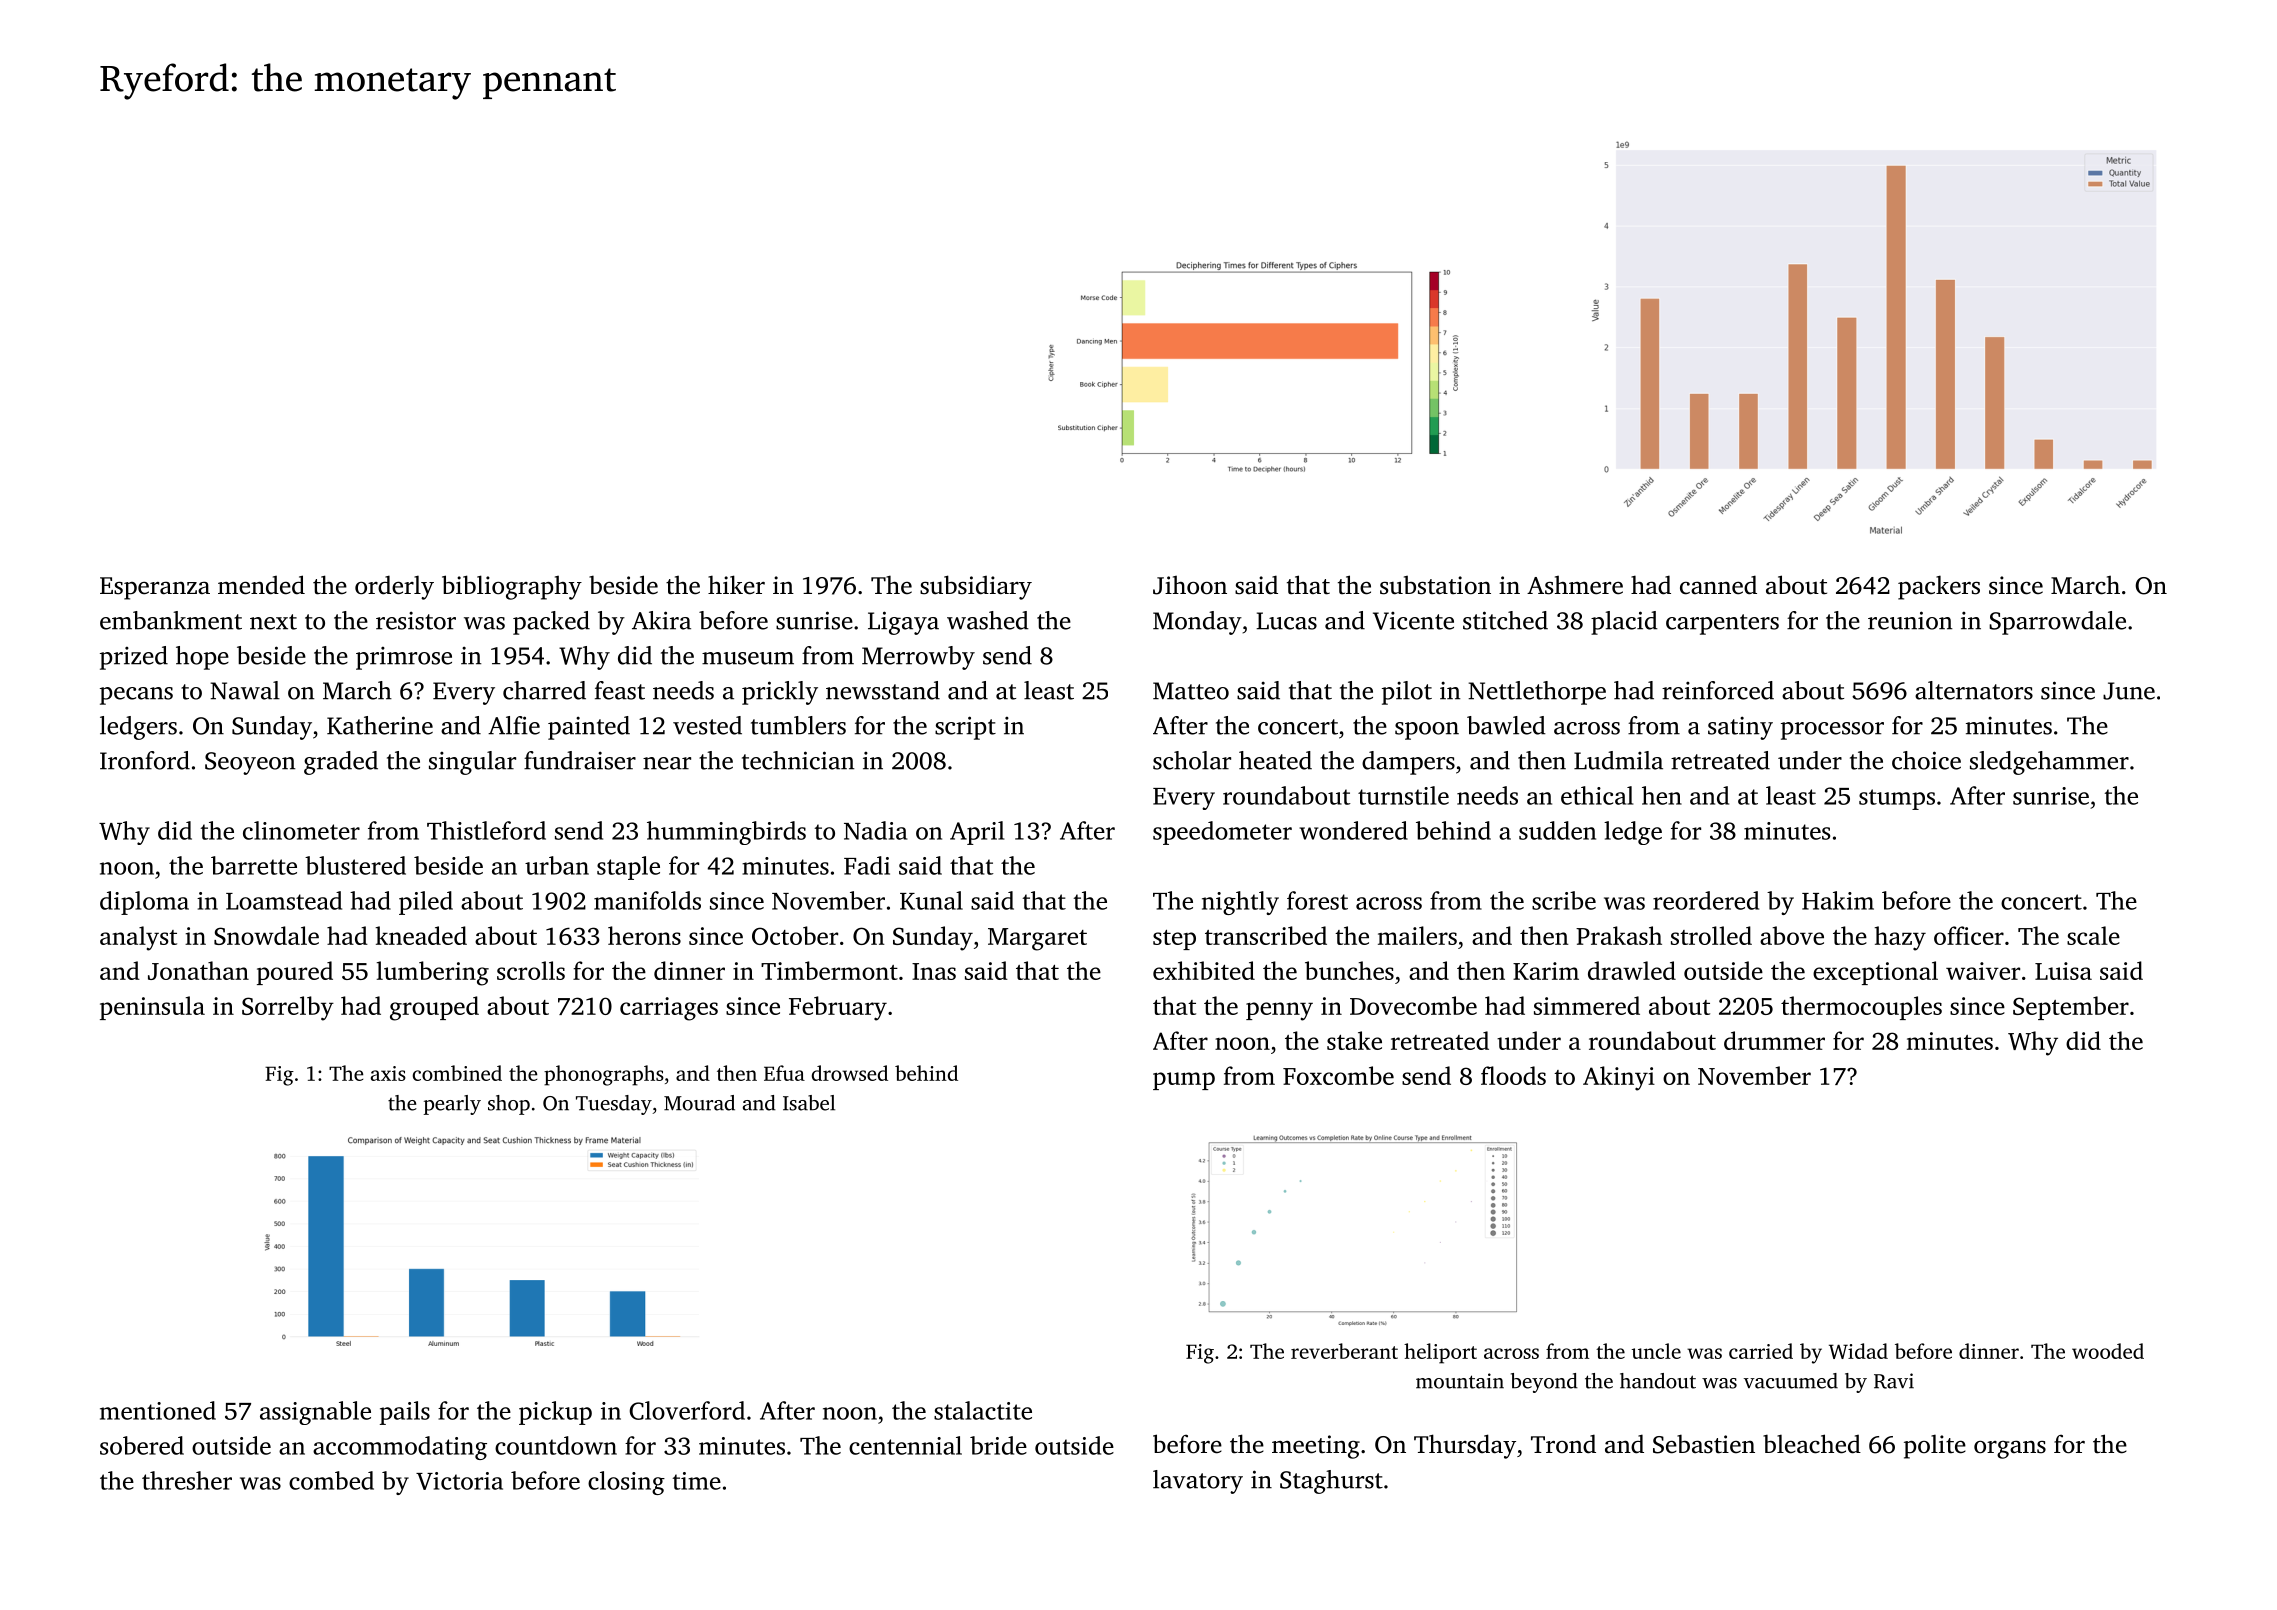 This screenshot has height=1610, width=2277. What do you see at coordinates (512, 587) in the screenshot?
I see `bibliography` at bounding box center [512, 587].
